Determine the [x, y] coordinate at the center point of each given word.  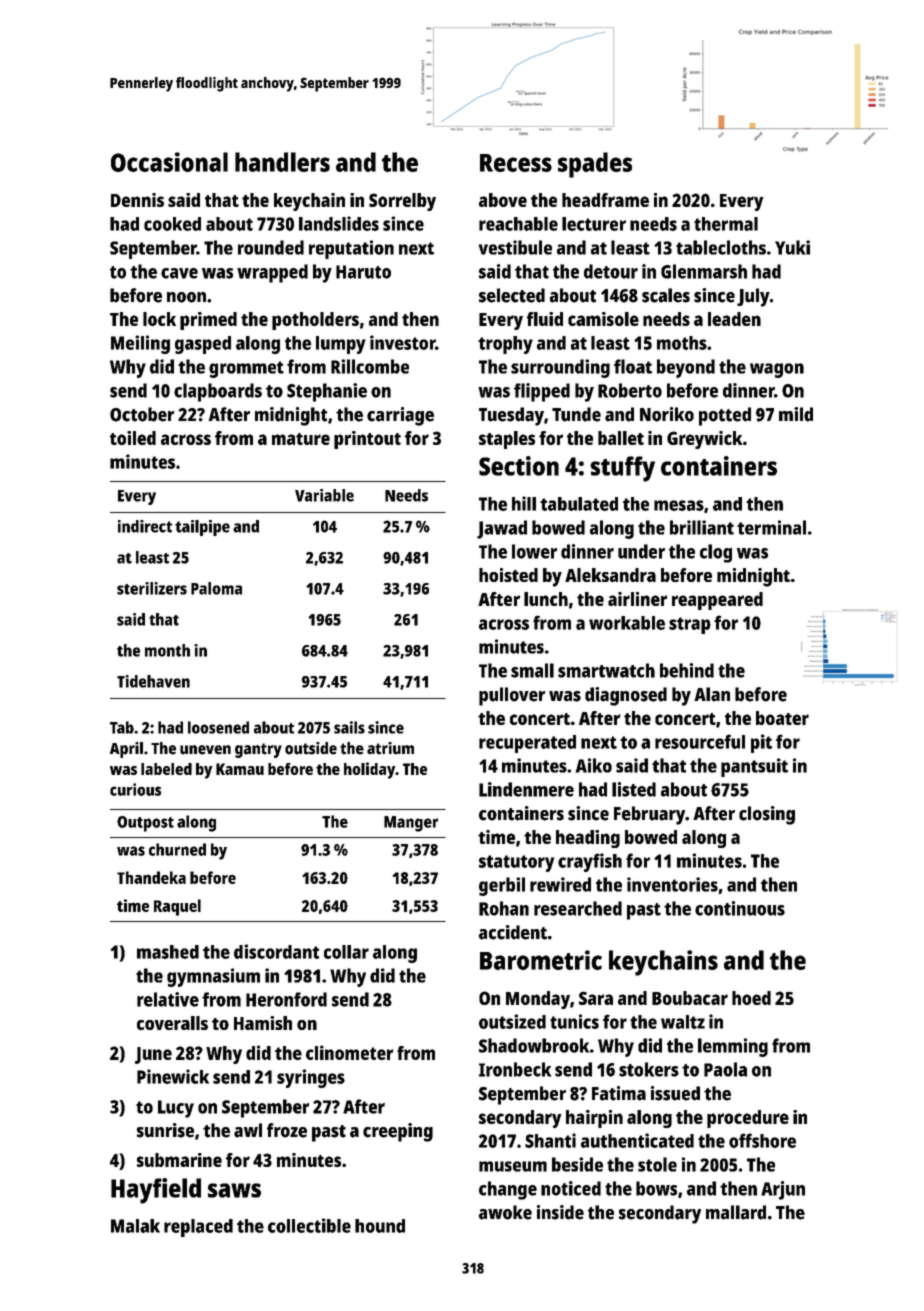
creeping [398, 1132]
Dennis [137, 200]
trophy [505, 345]
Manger [411, 824]
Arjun [783, 1190]
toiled [133, 438]
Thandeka [151, 877]
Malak [135, 1226]
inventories [672, 884]
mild [796, 414]
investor [402, 342]
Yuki [792, 247]
